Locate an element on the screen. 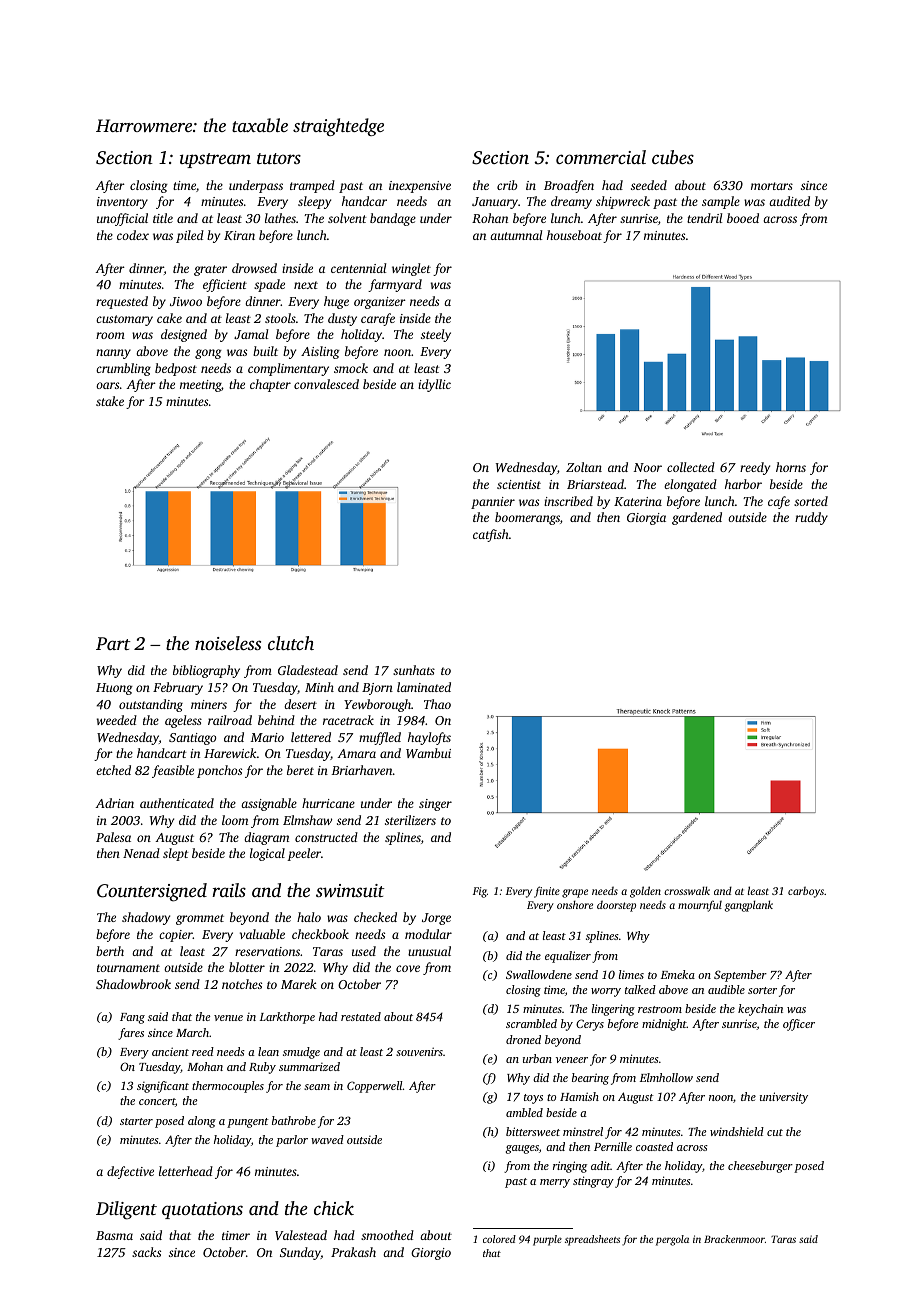  Part is located at coordinates (113, 643).
